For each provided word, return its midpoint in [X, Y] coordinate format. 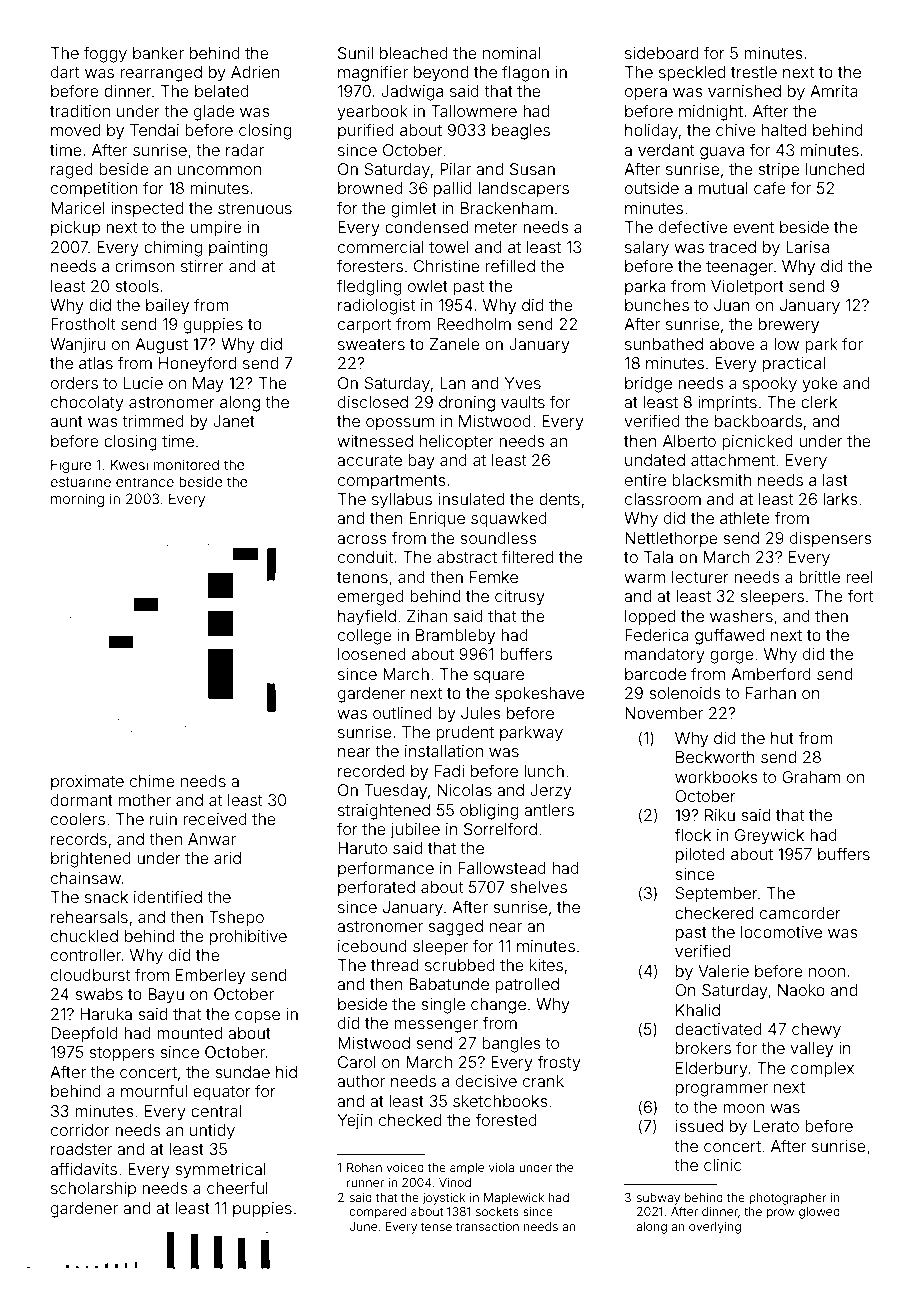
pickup [75, 228]
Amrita [834, 91]
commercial [381, 247]
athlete [745, 518]
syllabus [402, 501]
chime [152, 781]
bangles [511, 1045]
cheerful [237, 1187]
